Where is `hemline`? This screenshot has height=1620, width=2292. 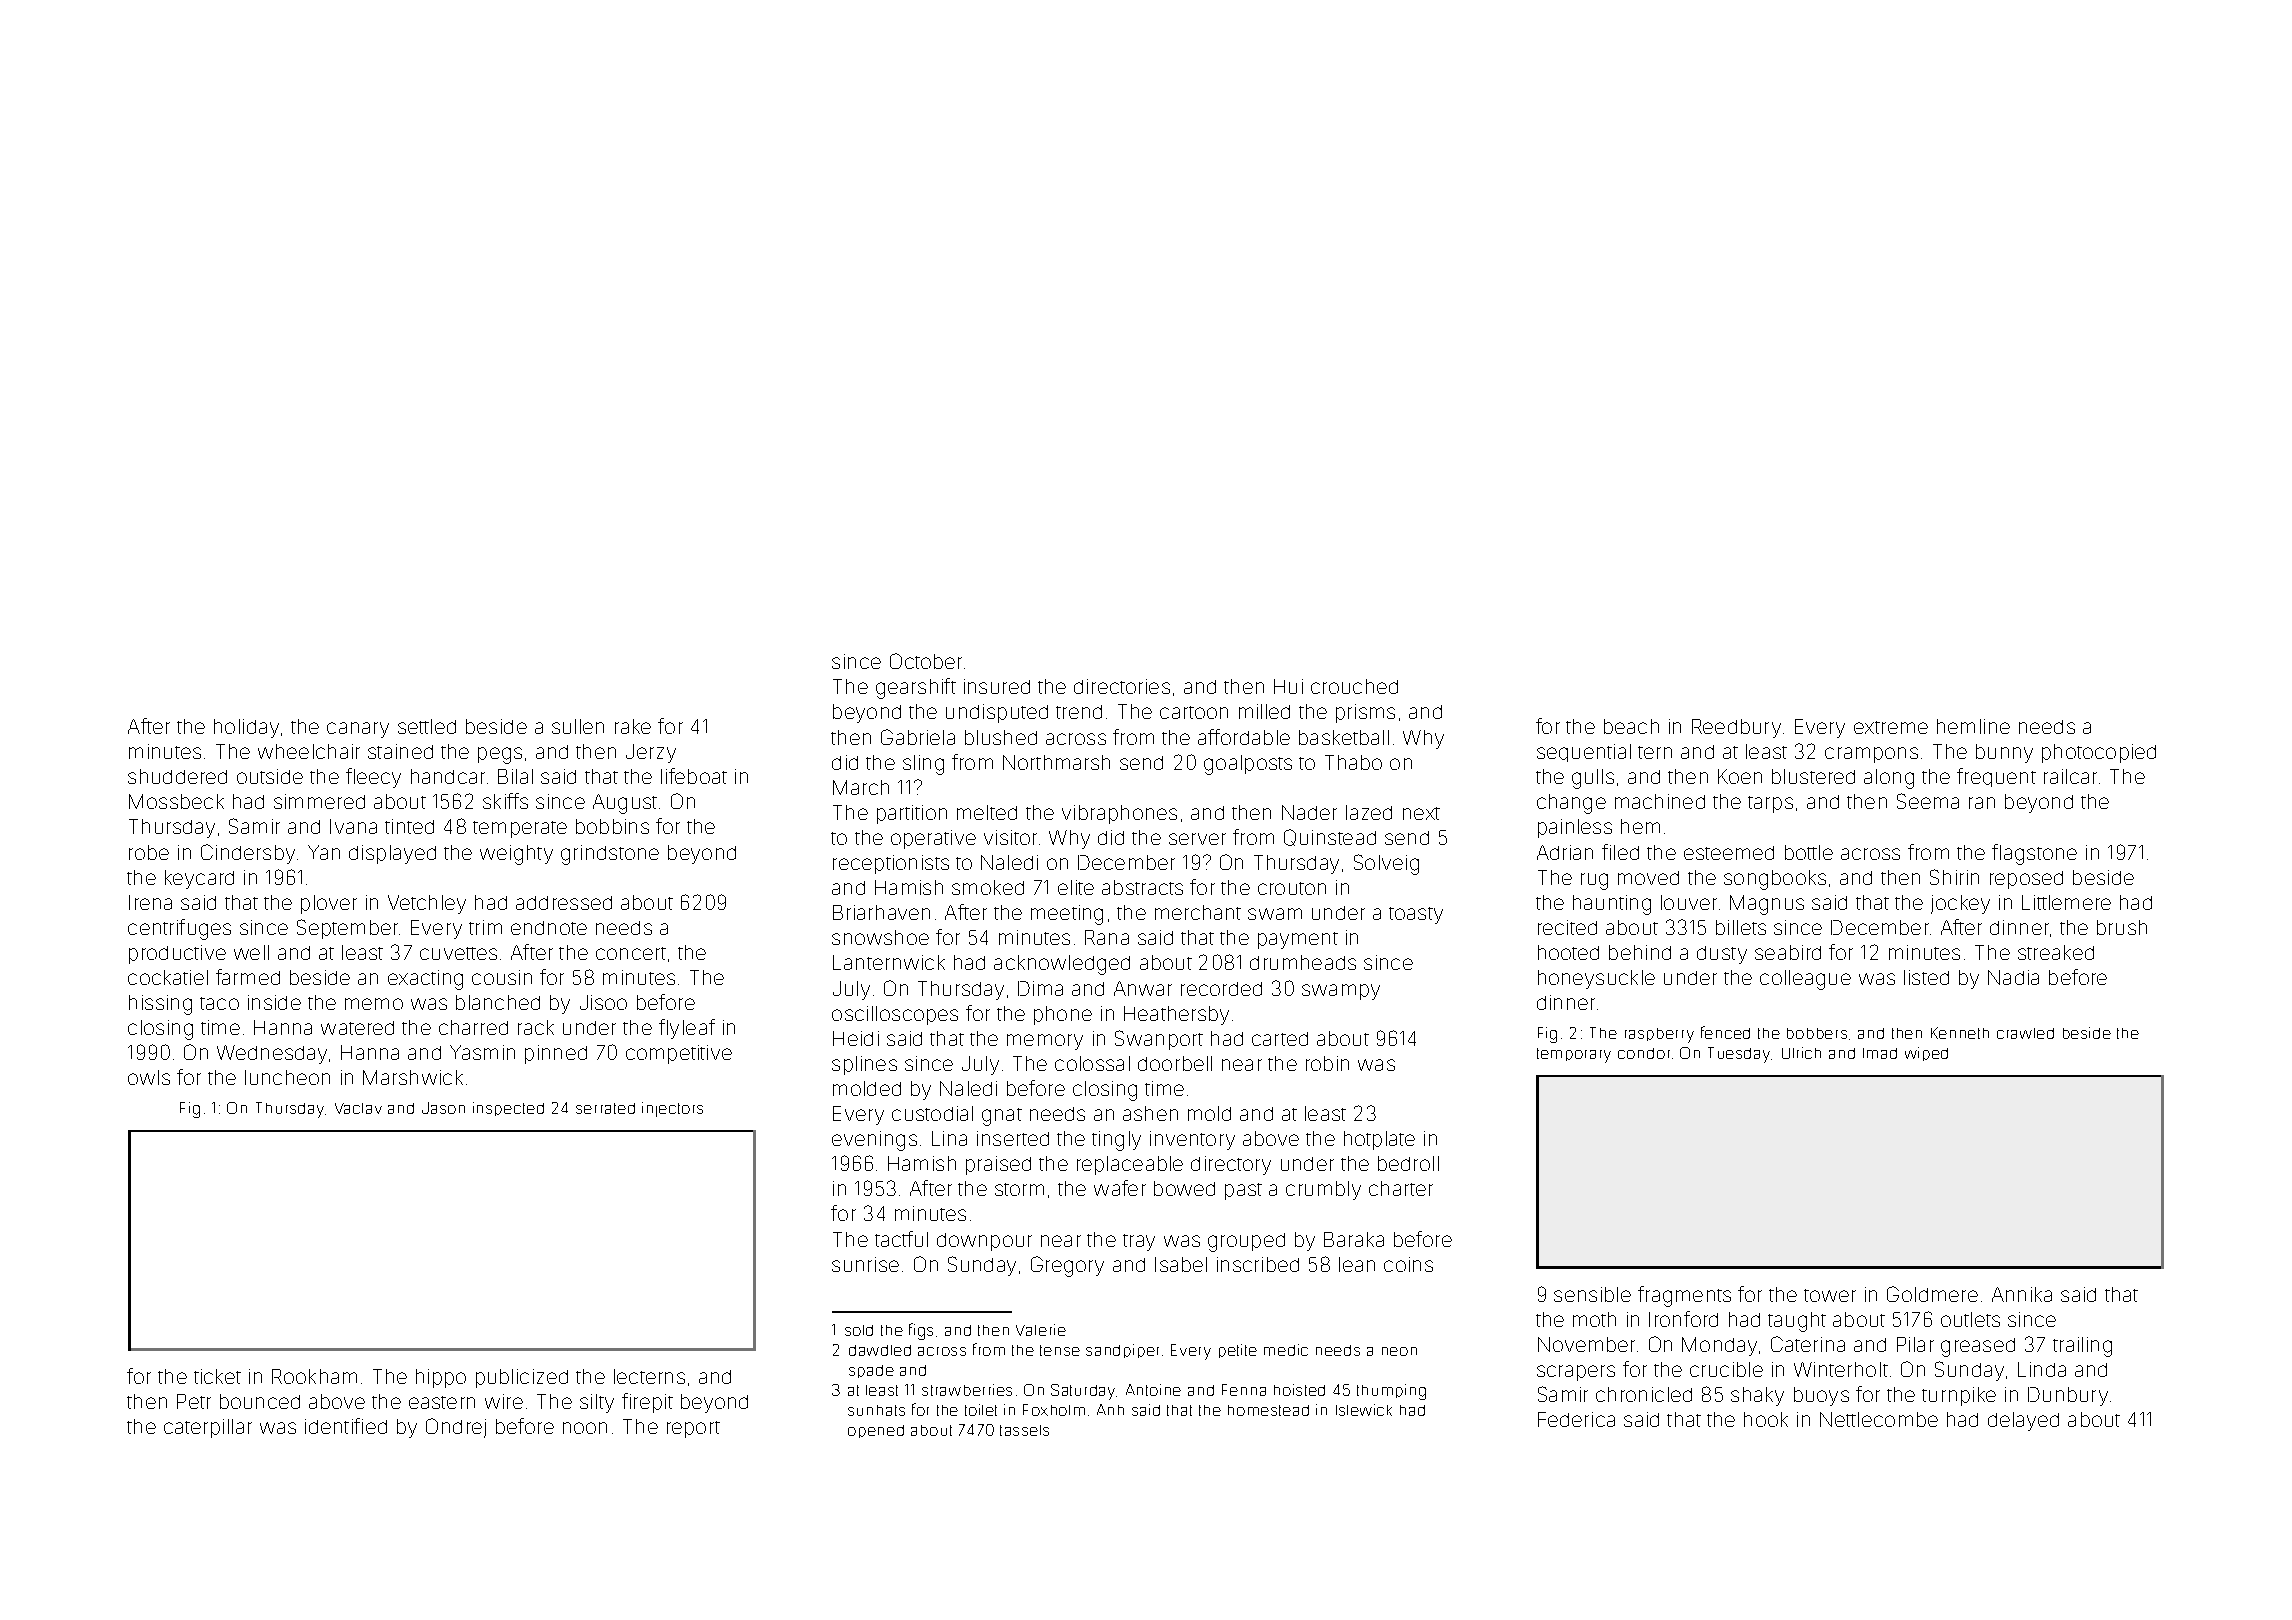 hemline is located at coordinates (1973, 726).
